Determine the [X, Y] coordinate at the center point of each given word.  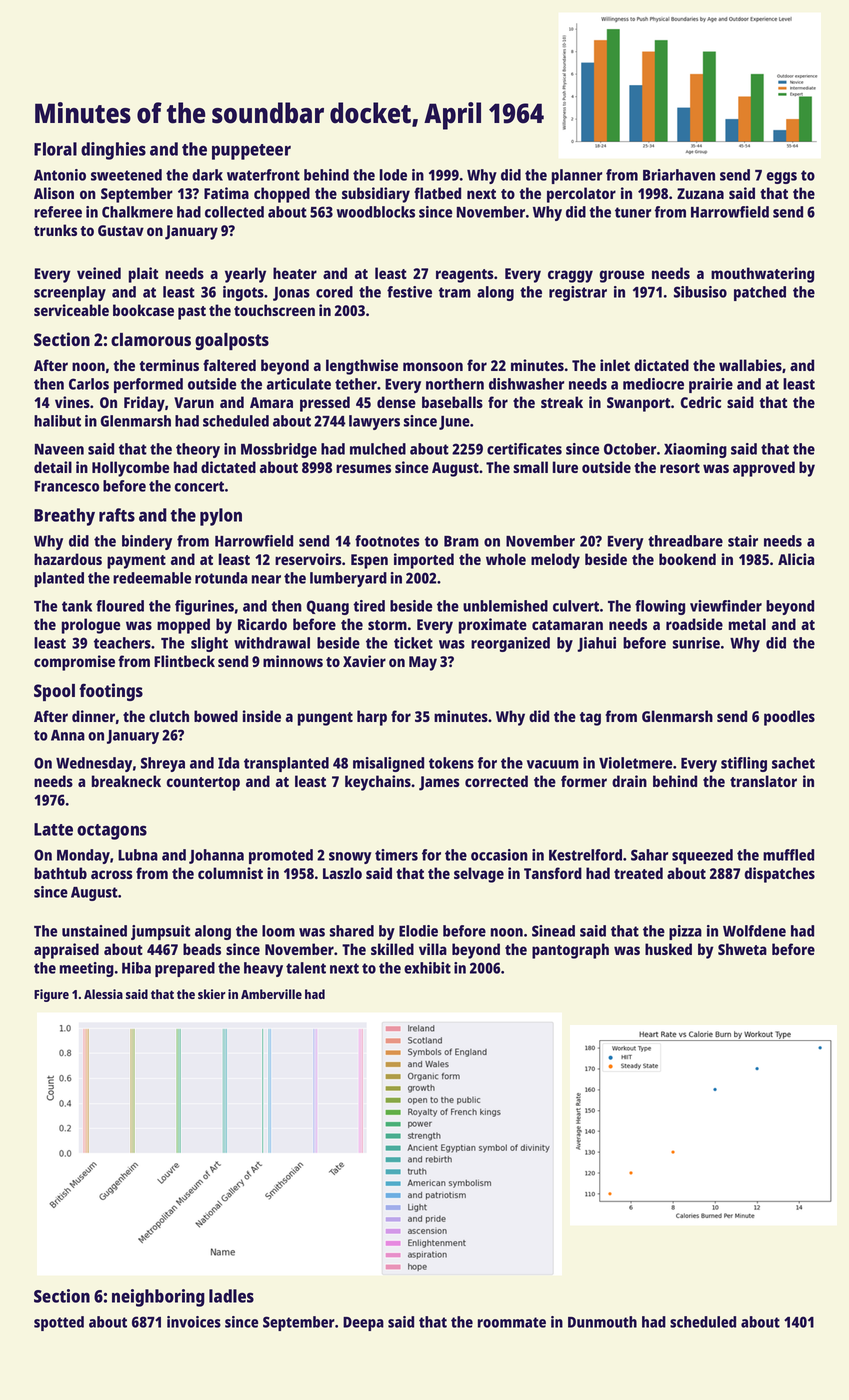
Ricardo [262, 624]
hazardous [68, 559]
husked [668, 949]
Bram [461, 541]
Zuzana [700, 193]
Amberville [271, 994]
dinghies [113, 151]
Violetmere [635, 763]
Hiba [136, 968]
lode [393, 175]
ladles [231, 1296]
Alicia [796, 559]
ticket [413, 643]
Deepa [363, 1324]
